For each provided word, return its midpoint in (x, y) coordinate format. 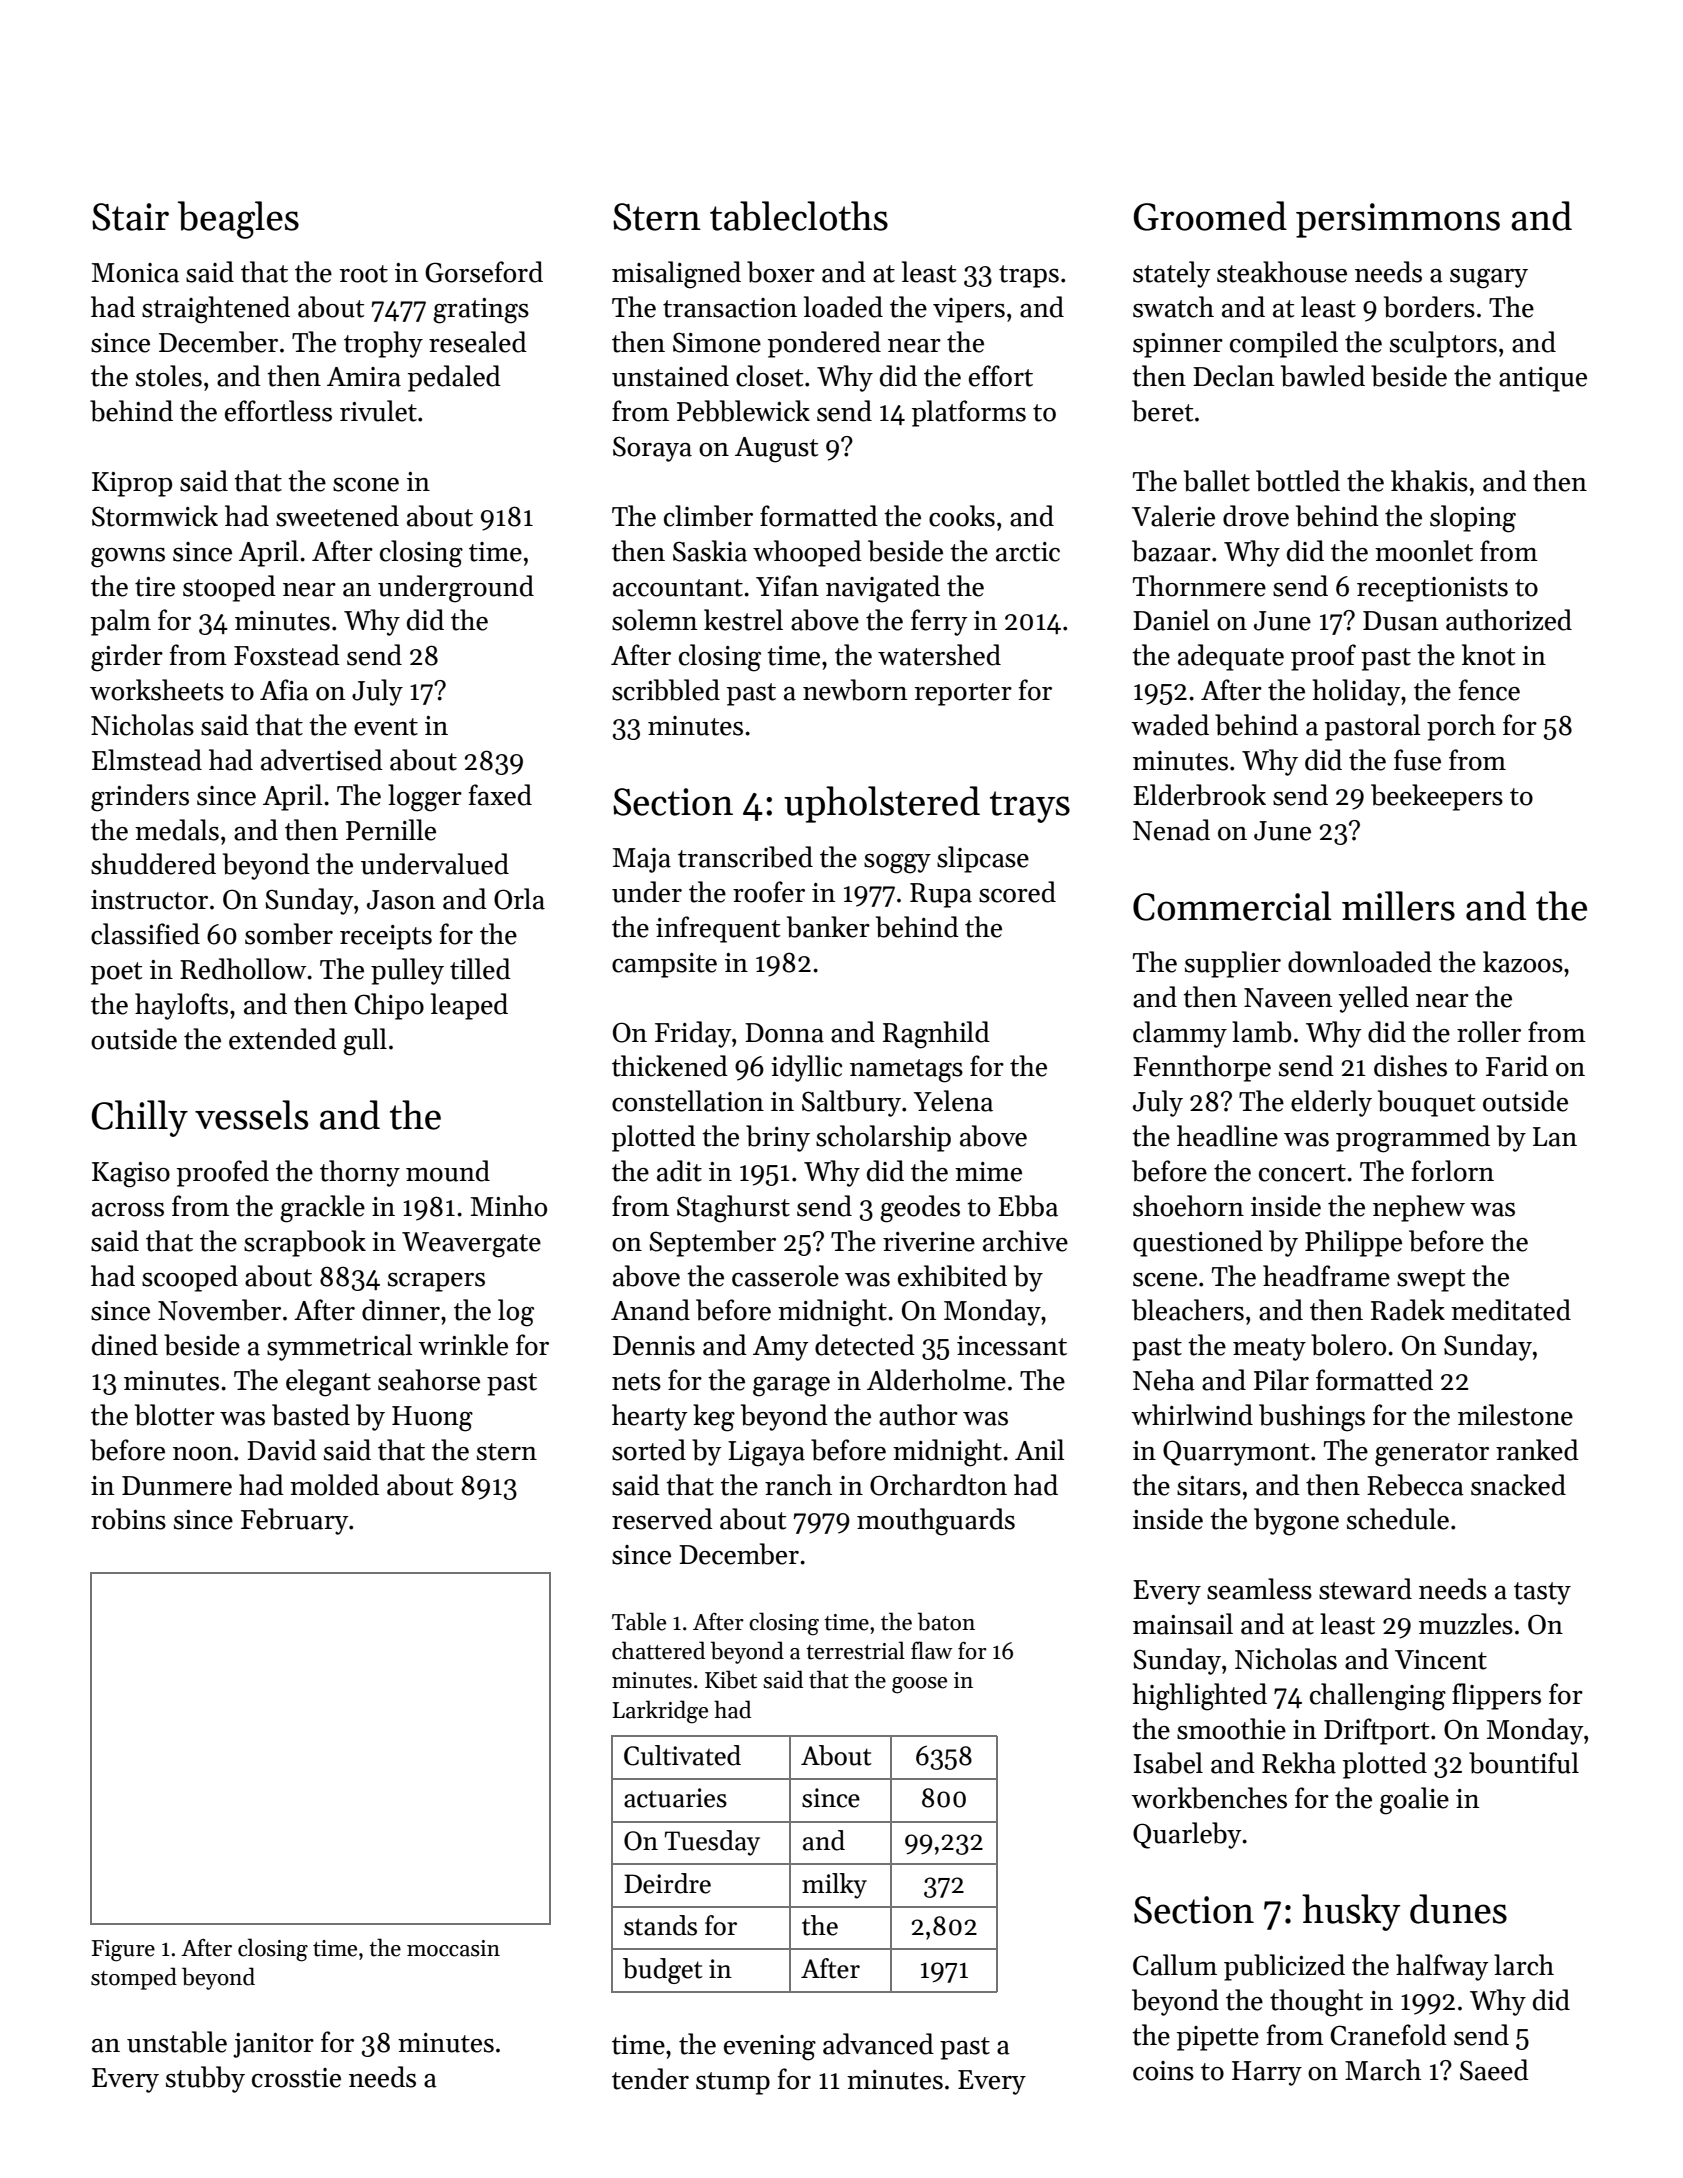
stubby (205, 2079)
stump (733, 2083)
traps (1029, 276)
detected (865, 1345)
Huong (432, 1419)
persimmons (1398, 220)
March (1383, 2070)
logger (425, 798)
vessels (251, 1115)
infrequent (718, 929)
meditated (1511, 1310)
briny (778, 1138)
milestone (1515, 1415)
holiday (1356, 692)
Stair (130, 217)
